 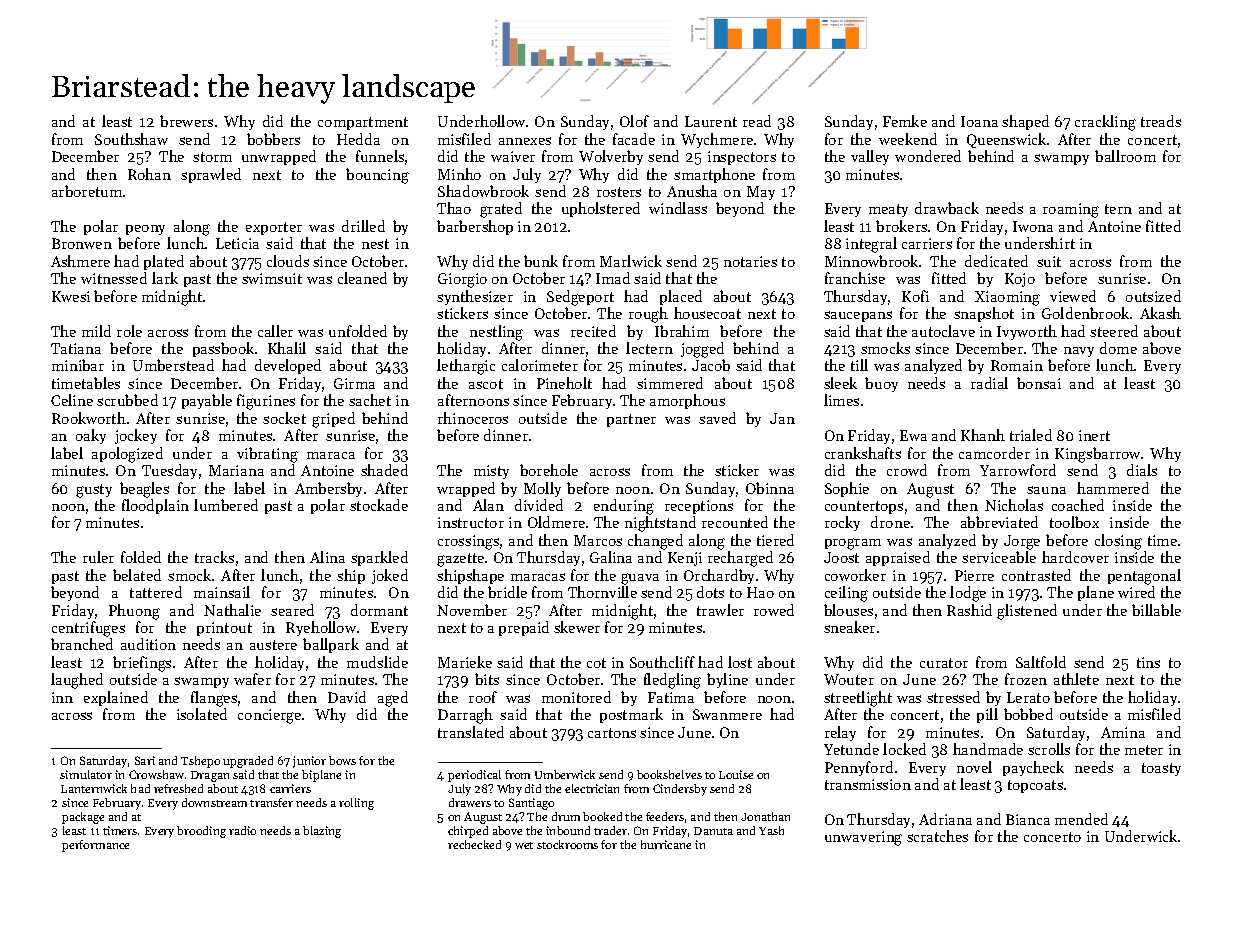 I want to click on performance, so click(x=95, y=846).
